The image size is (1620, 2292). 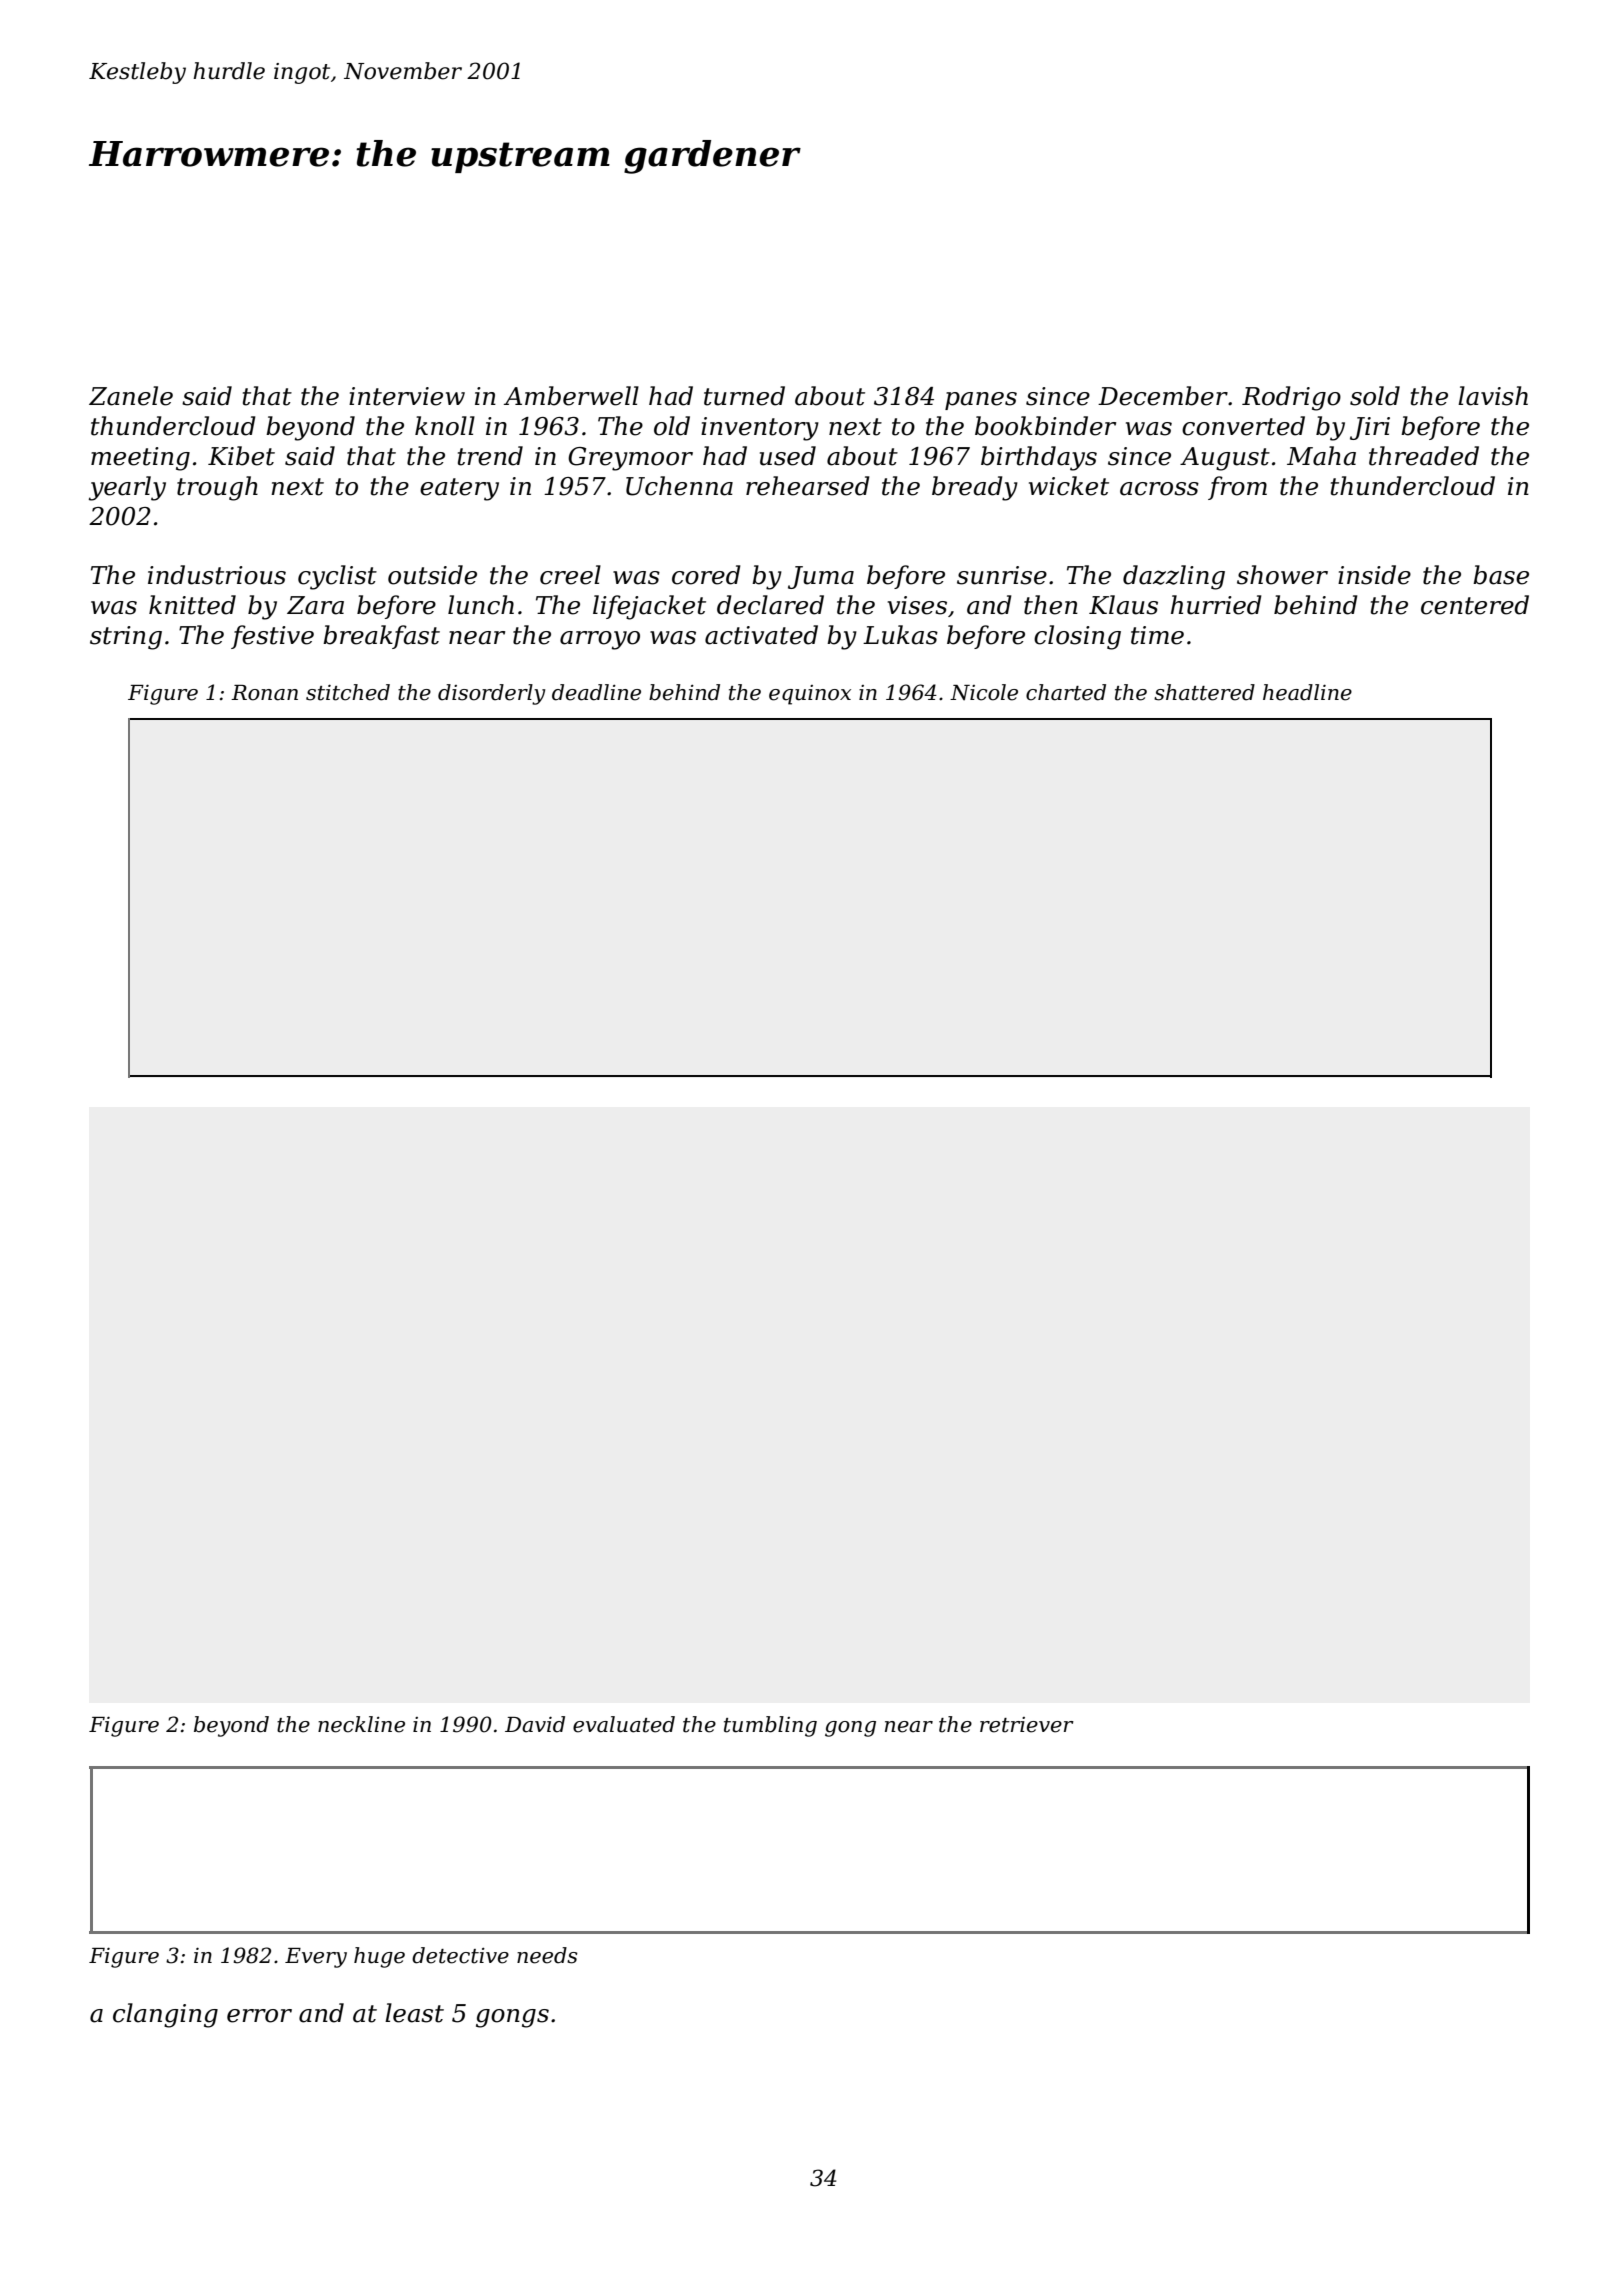 I want to click on Kibet, so click(x=241, y=456).
